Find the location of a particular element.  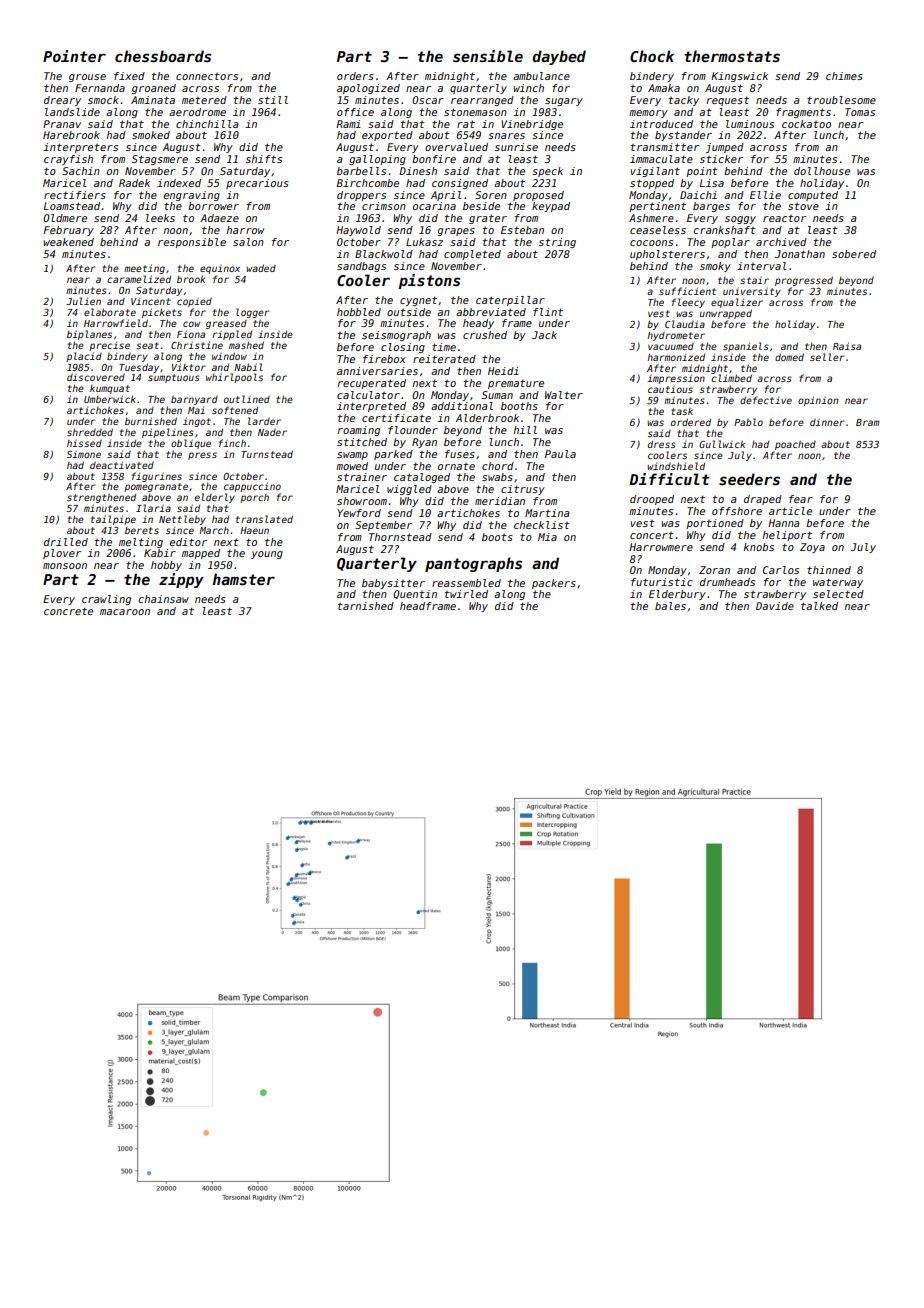

chessboards is located at coordinates (163, 56).
